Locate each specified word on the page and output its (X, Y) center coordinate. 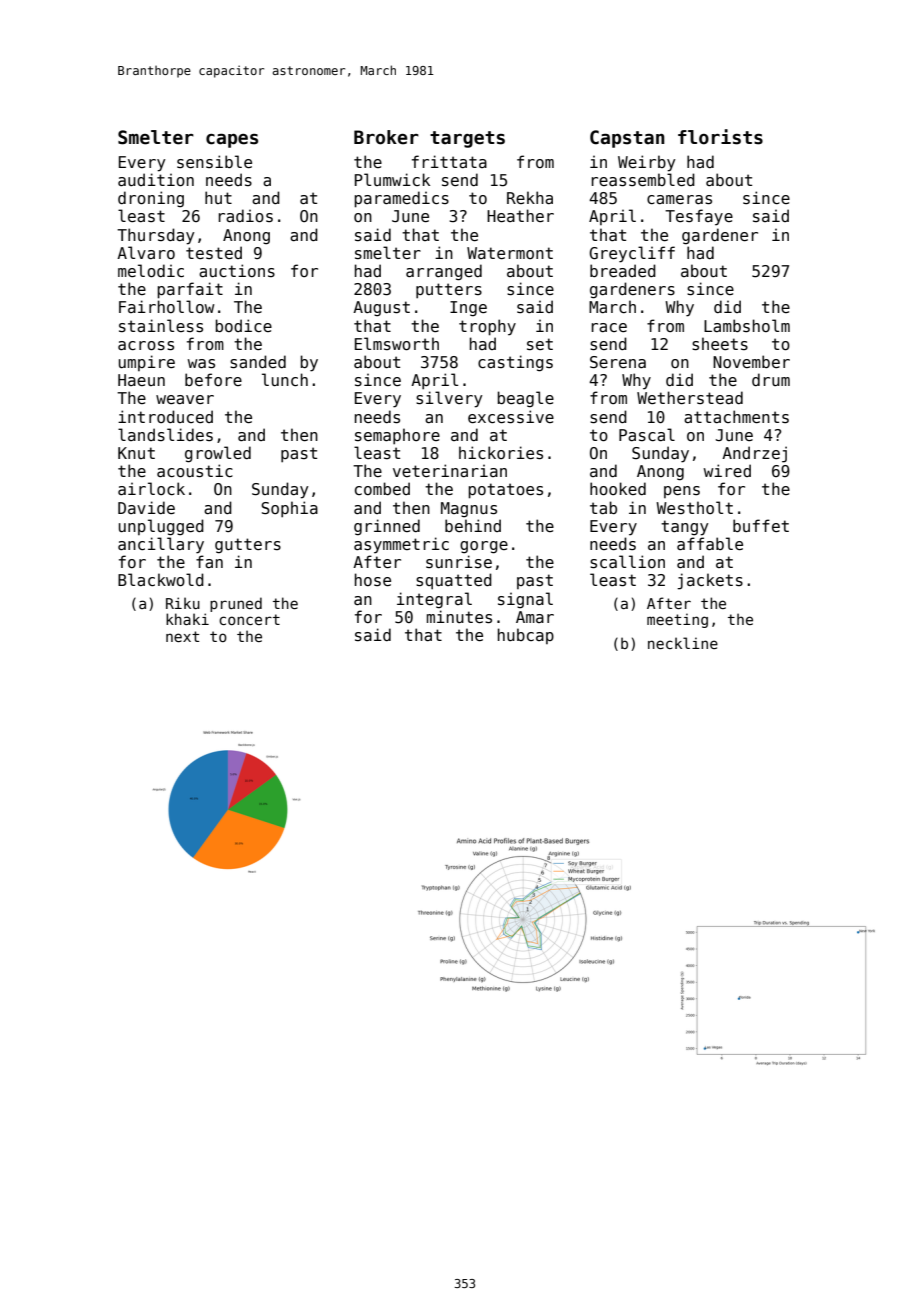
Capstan (627, 139)
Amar (535, 617)
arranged (444, 272)
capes (232, 141)
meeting (677, 620)
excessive (511, 417)
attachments (736, 417)
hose (373, 580)
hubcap (526, 636)
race (609, 327)
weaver (185, 399)
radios (245, 216)
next (182, 636)
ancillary (161, 545)
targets (467, 139)
